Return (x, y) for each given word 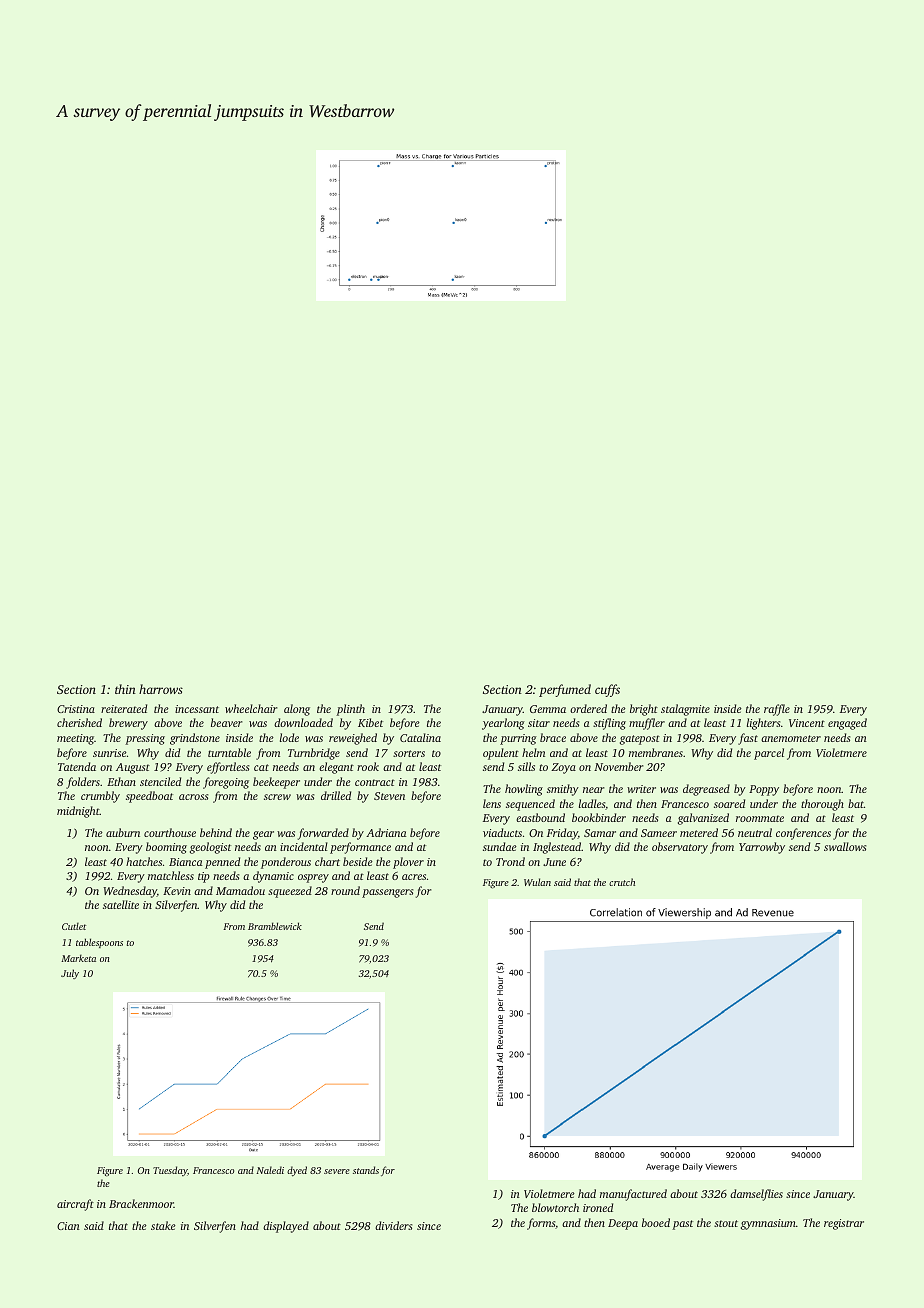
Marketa (78, 958)
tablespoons (99, 943)
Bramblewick (275, 926)
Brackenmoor (141, 1203)
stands (366, 1170)
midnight (78, 812)
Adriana (386, 832)
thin (125, 689)
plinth (350, 710)
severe (337, 1171)
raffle (777, 710)
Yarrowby (762, 848)
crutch (622, 882)
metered (699, 832)
